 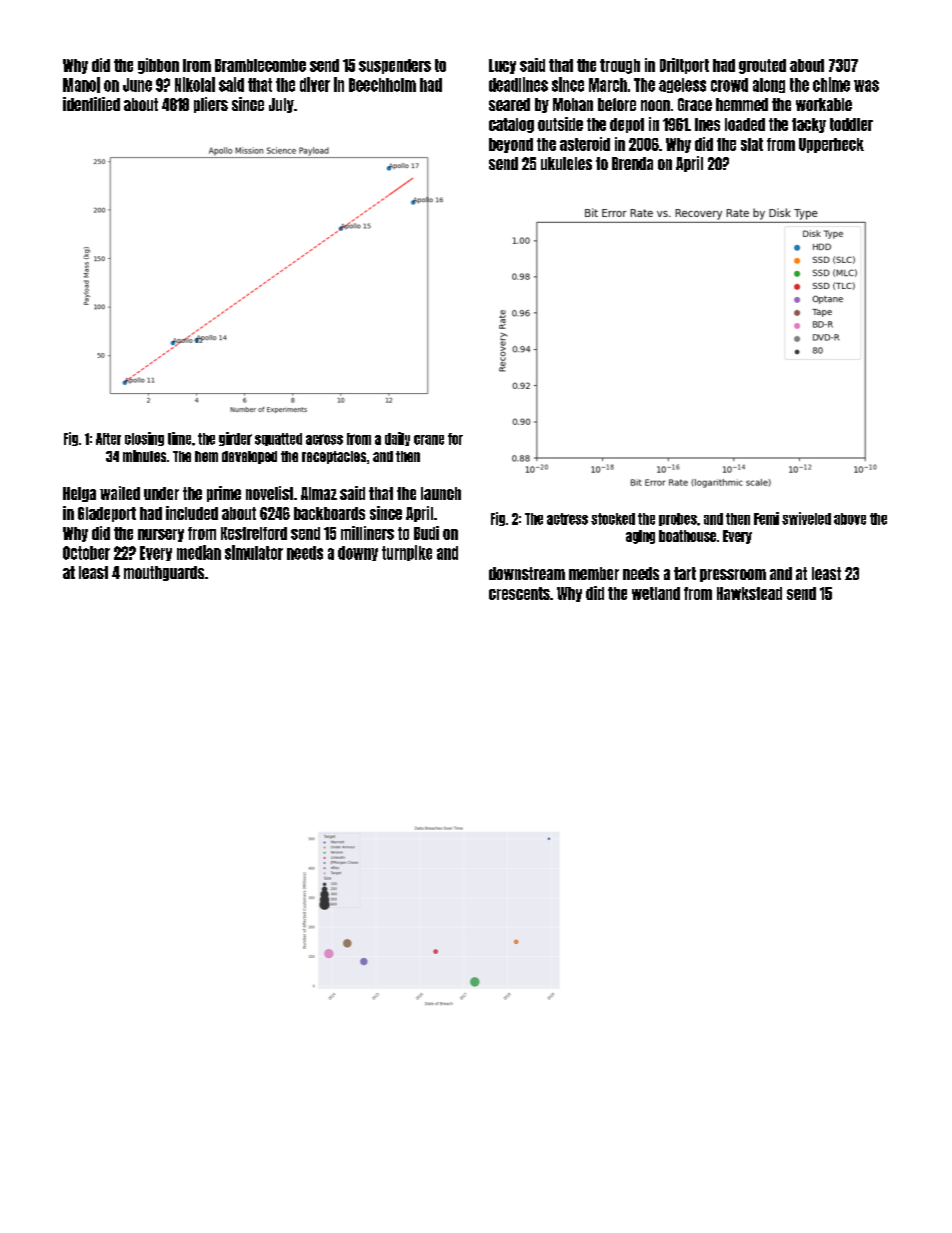 I want to click on Nikolai, so click(x=195, y=84).
